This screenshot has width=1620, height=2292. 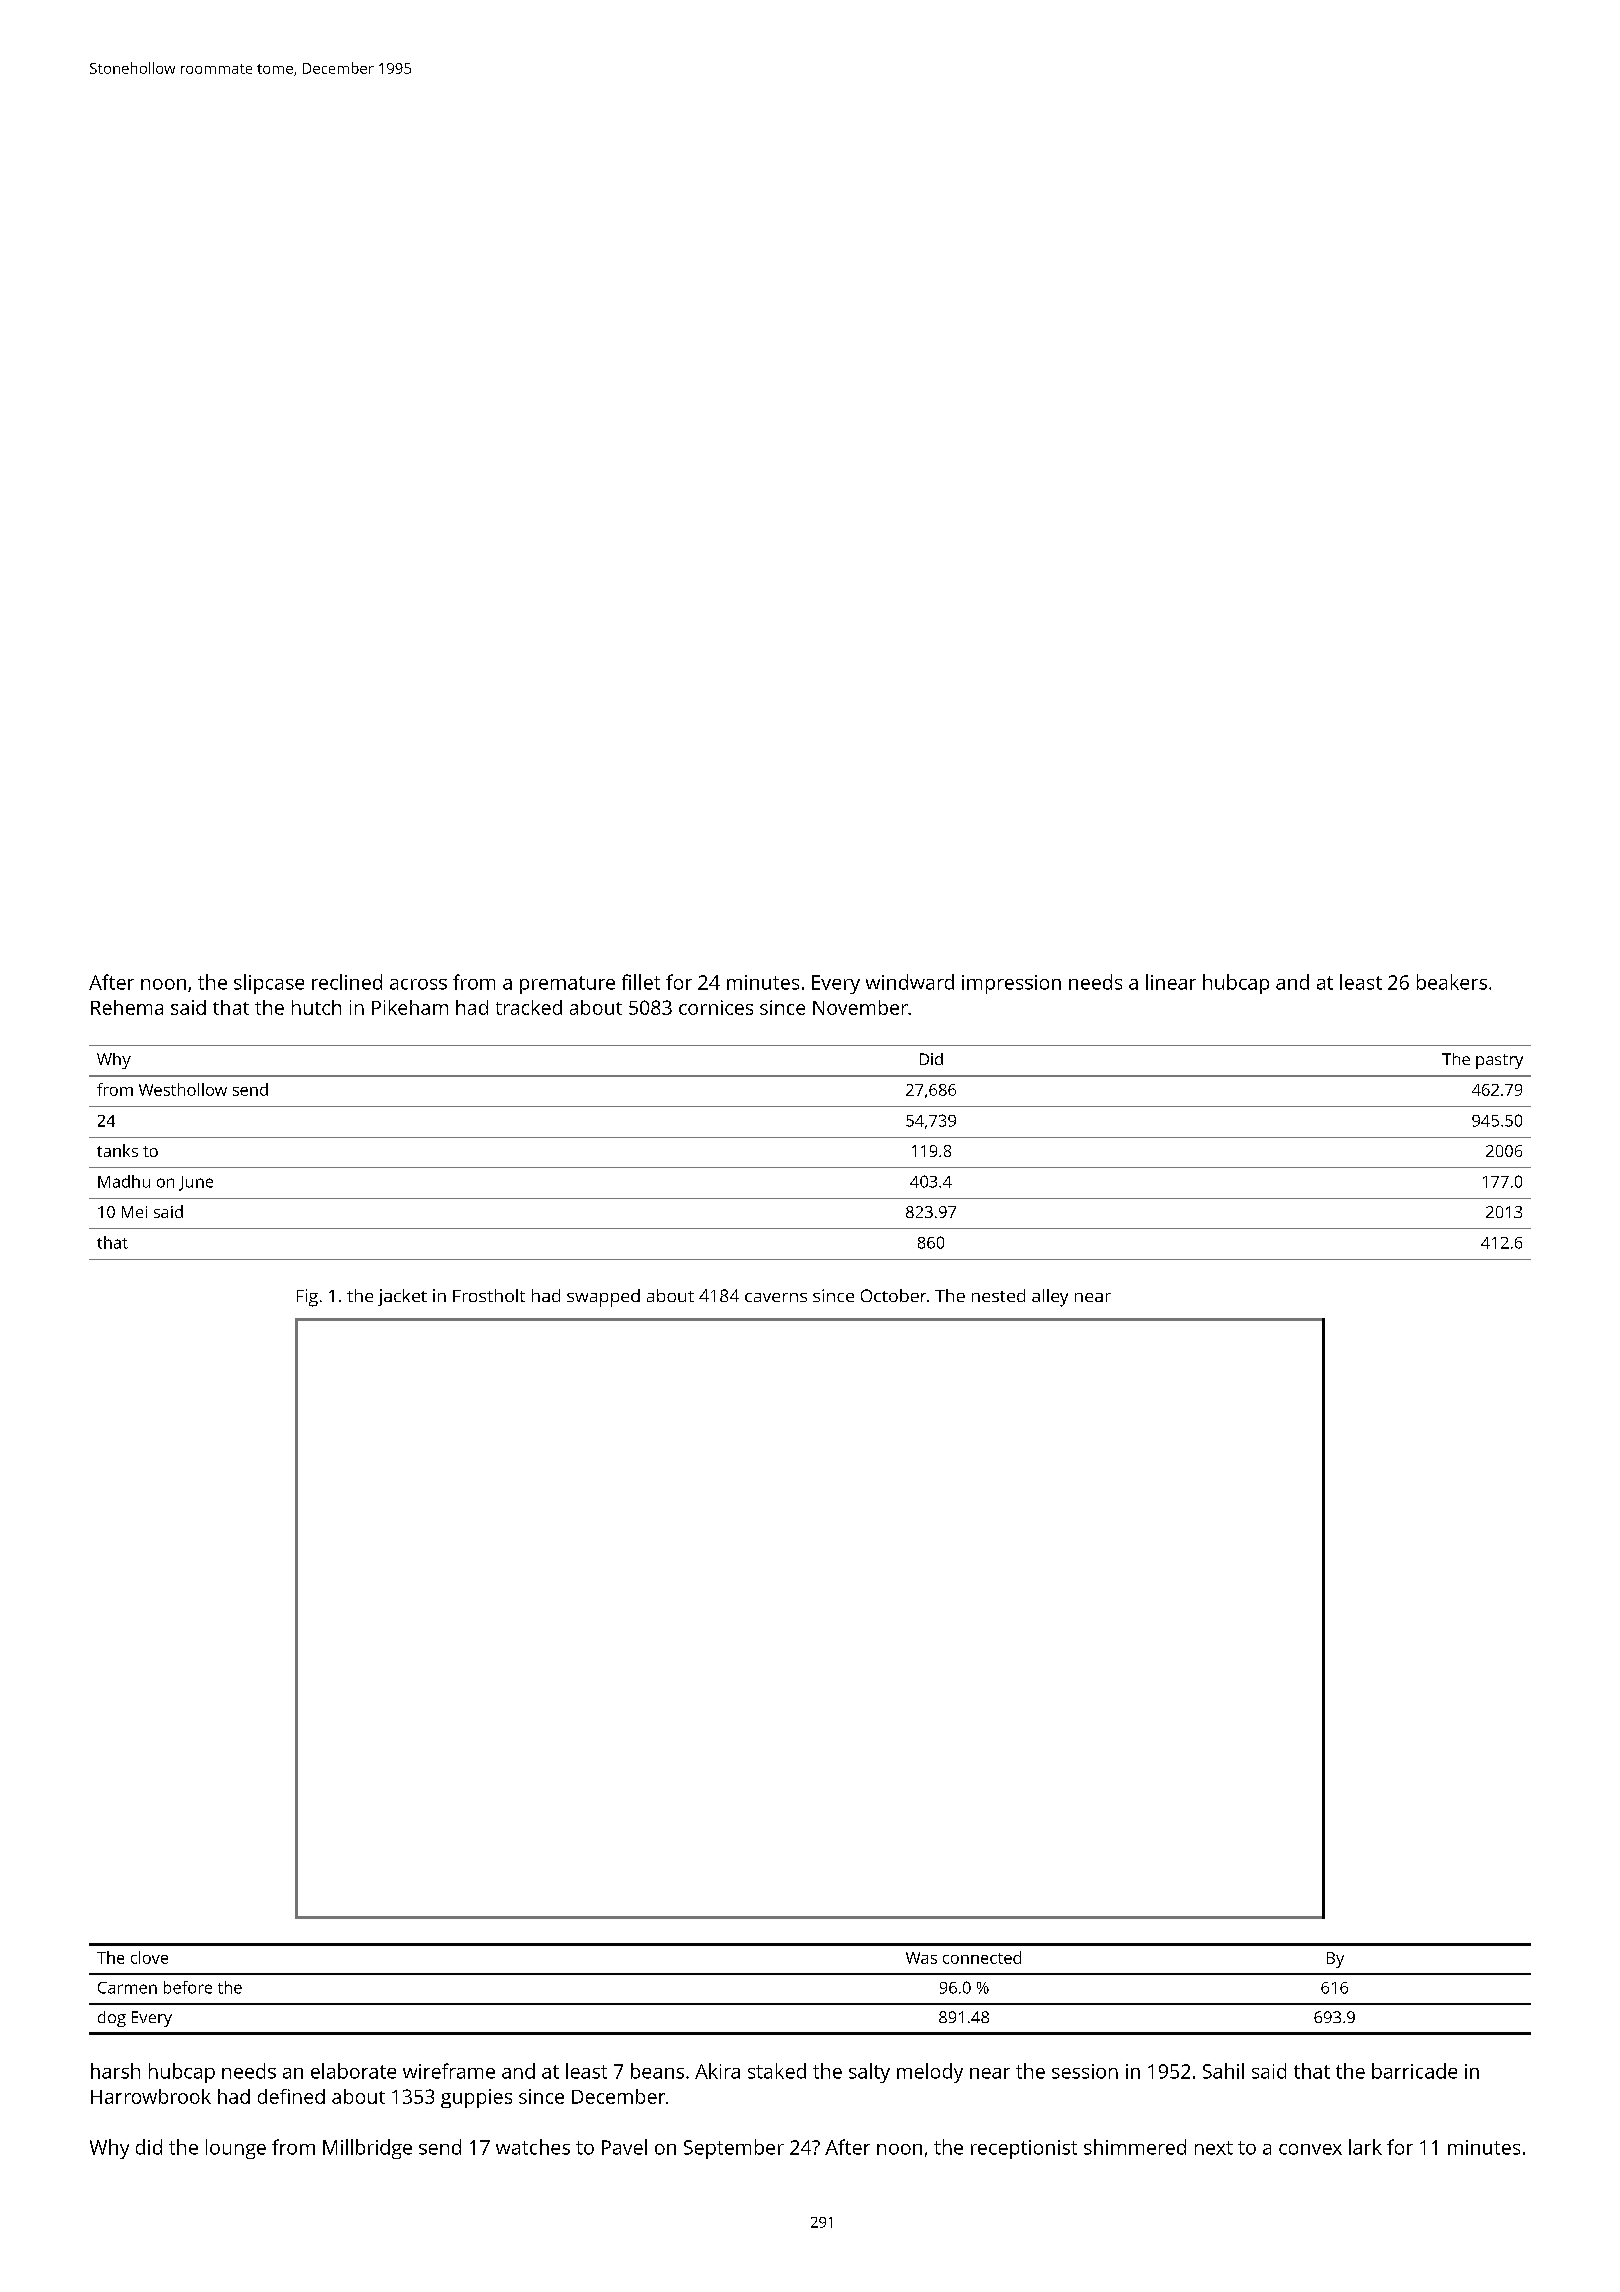 What do you see at coordinates (149, 1957) in the screenshot?
I see `clove` at bounding box center [149, 1957].
